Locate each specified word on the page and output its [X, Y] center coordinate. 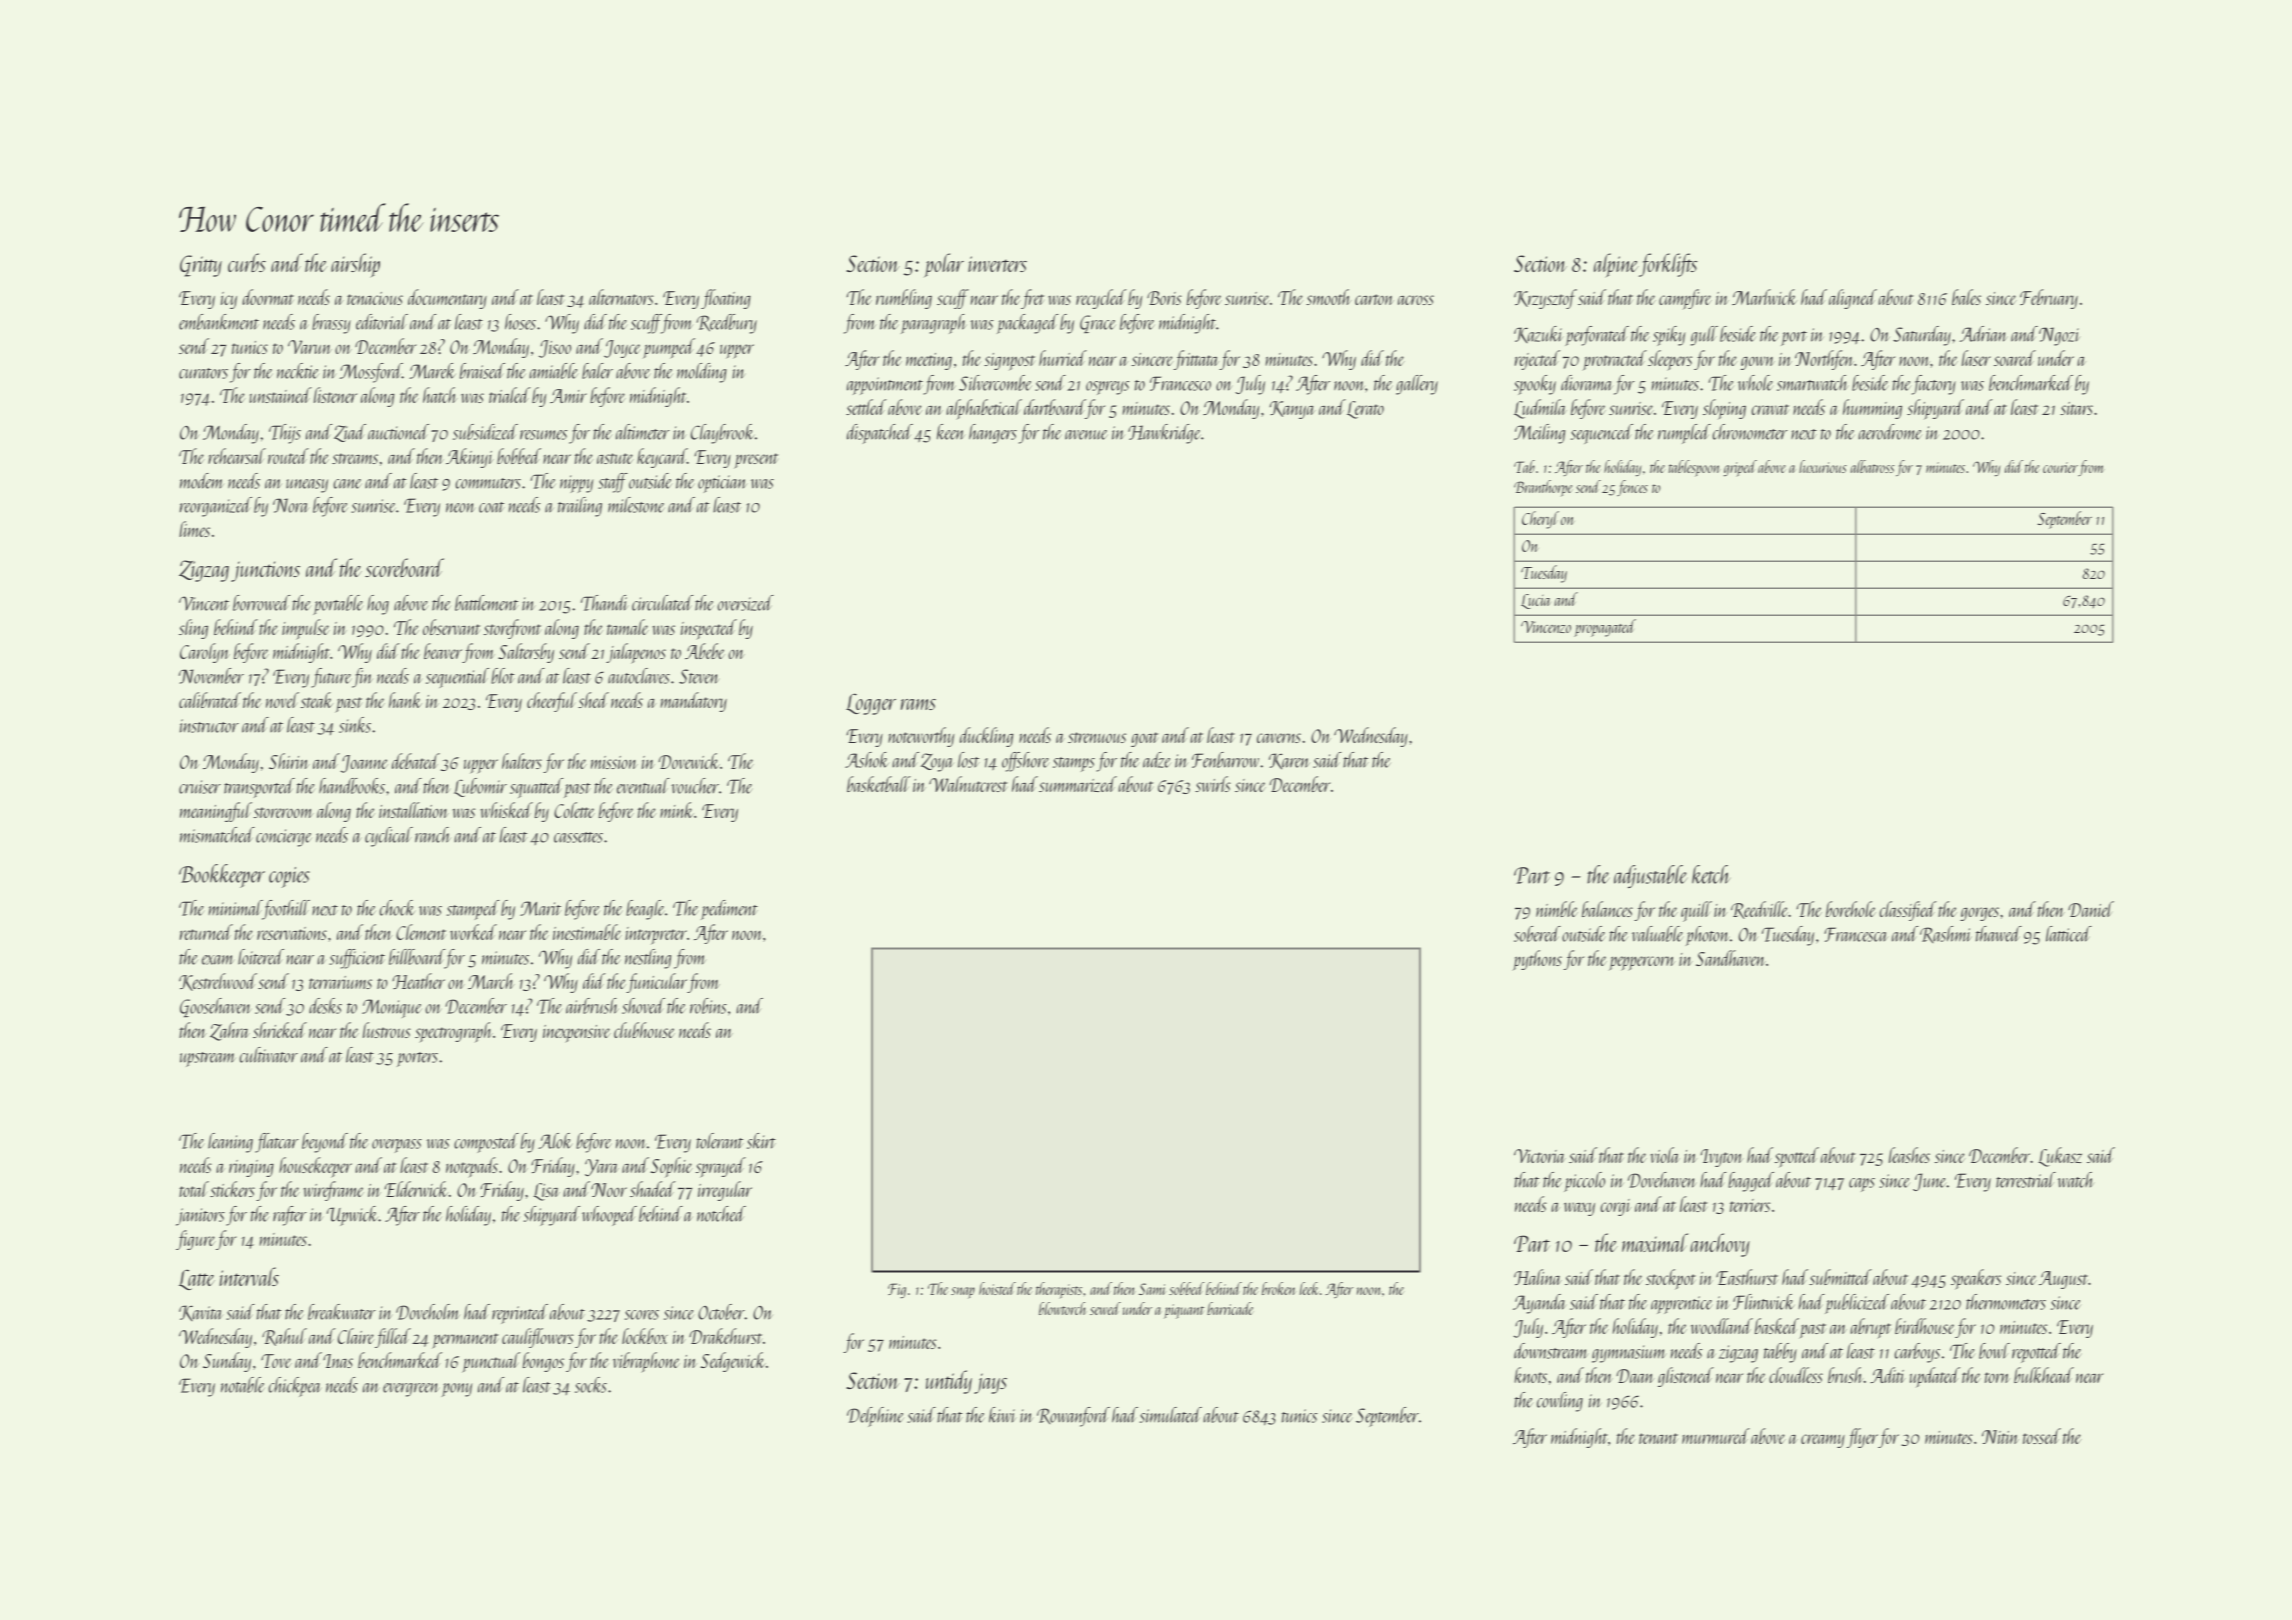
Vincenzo [1546, 627]
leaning [230, 1143]
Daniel [2091, 909]
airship [355, 265]
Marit [540, 908]
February [2049, 299]
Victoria [1540, 1156]
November [211, 676]
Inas [338, 1361]
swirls [1213, 784]
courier [2060, 467]
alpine [1616, 265]
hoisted [997, 1288]
